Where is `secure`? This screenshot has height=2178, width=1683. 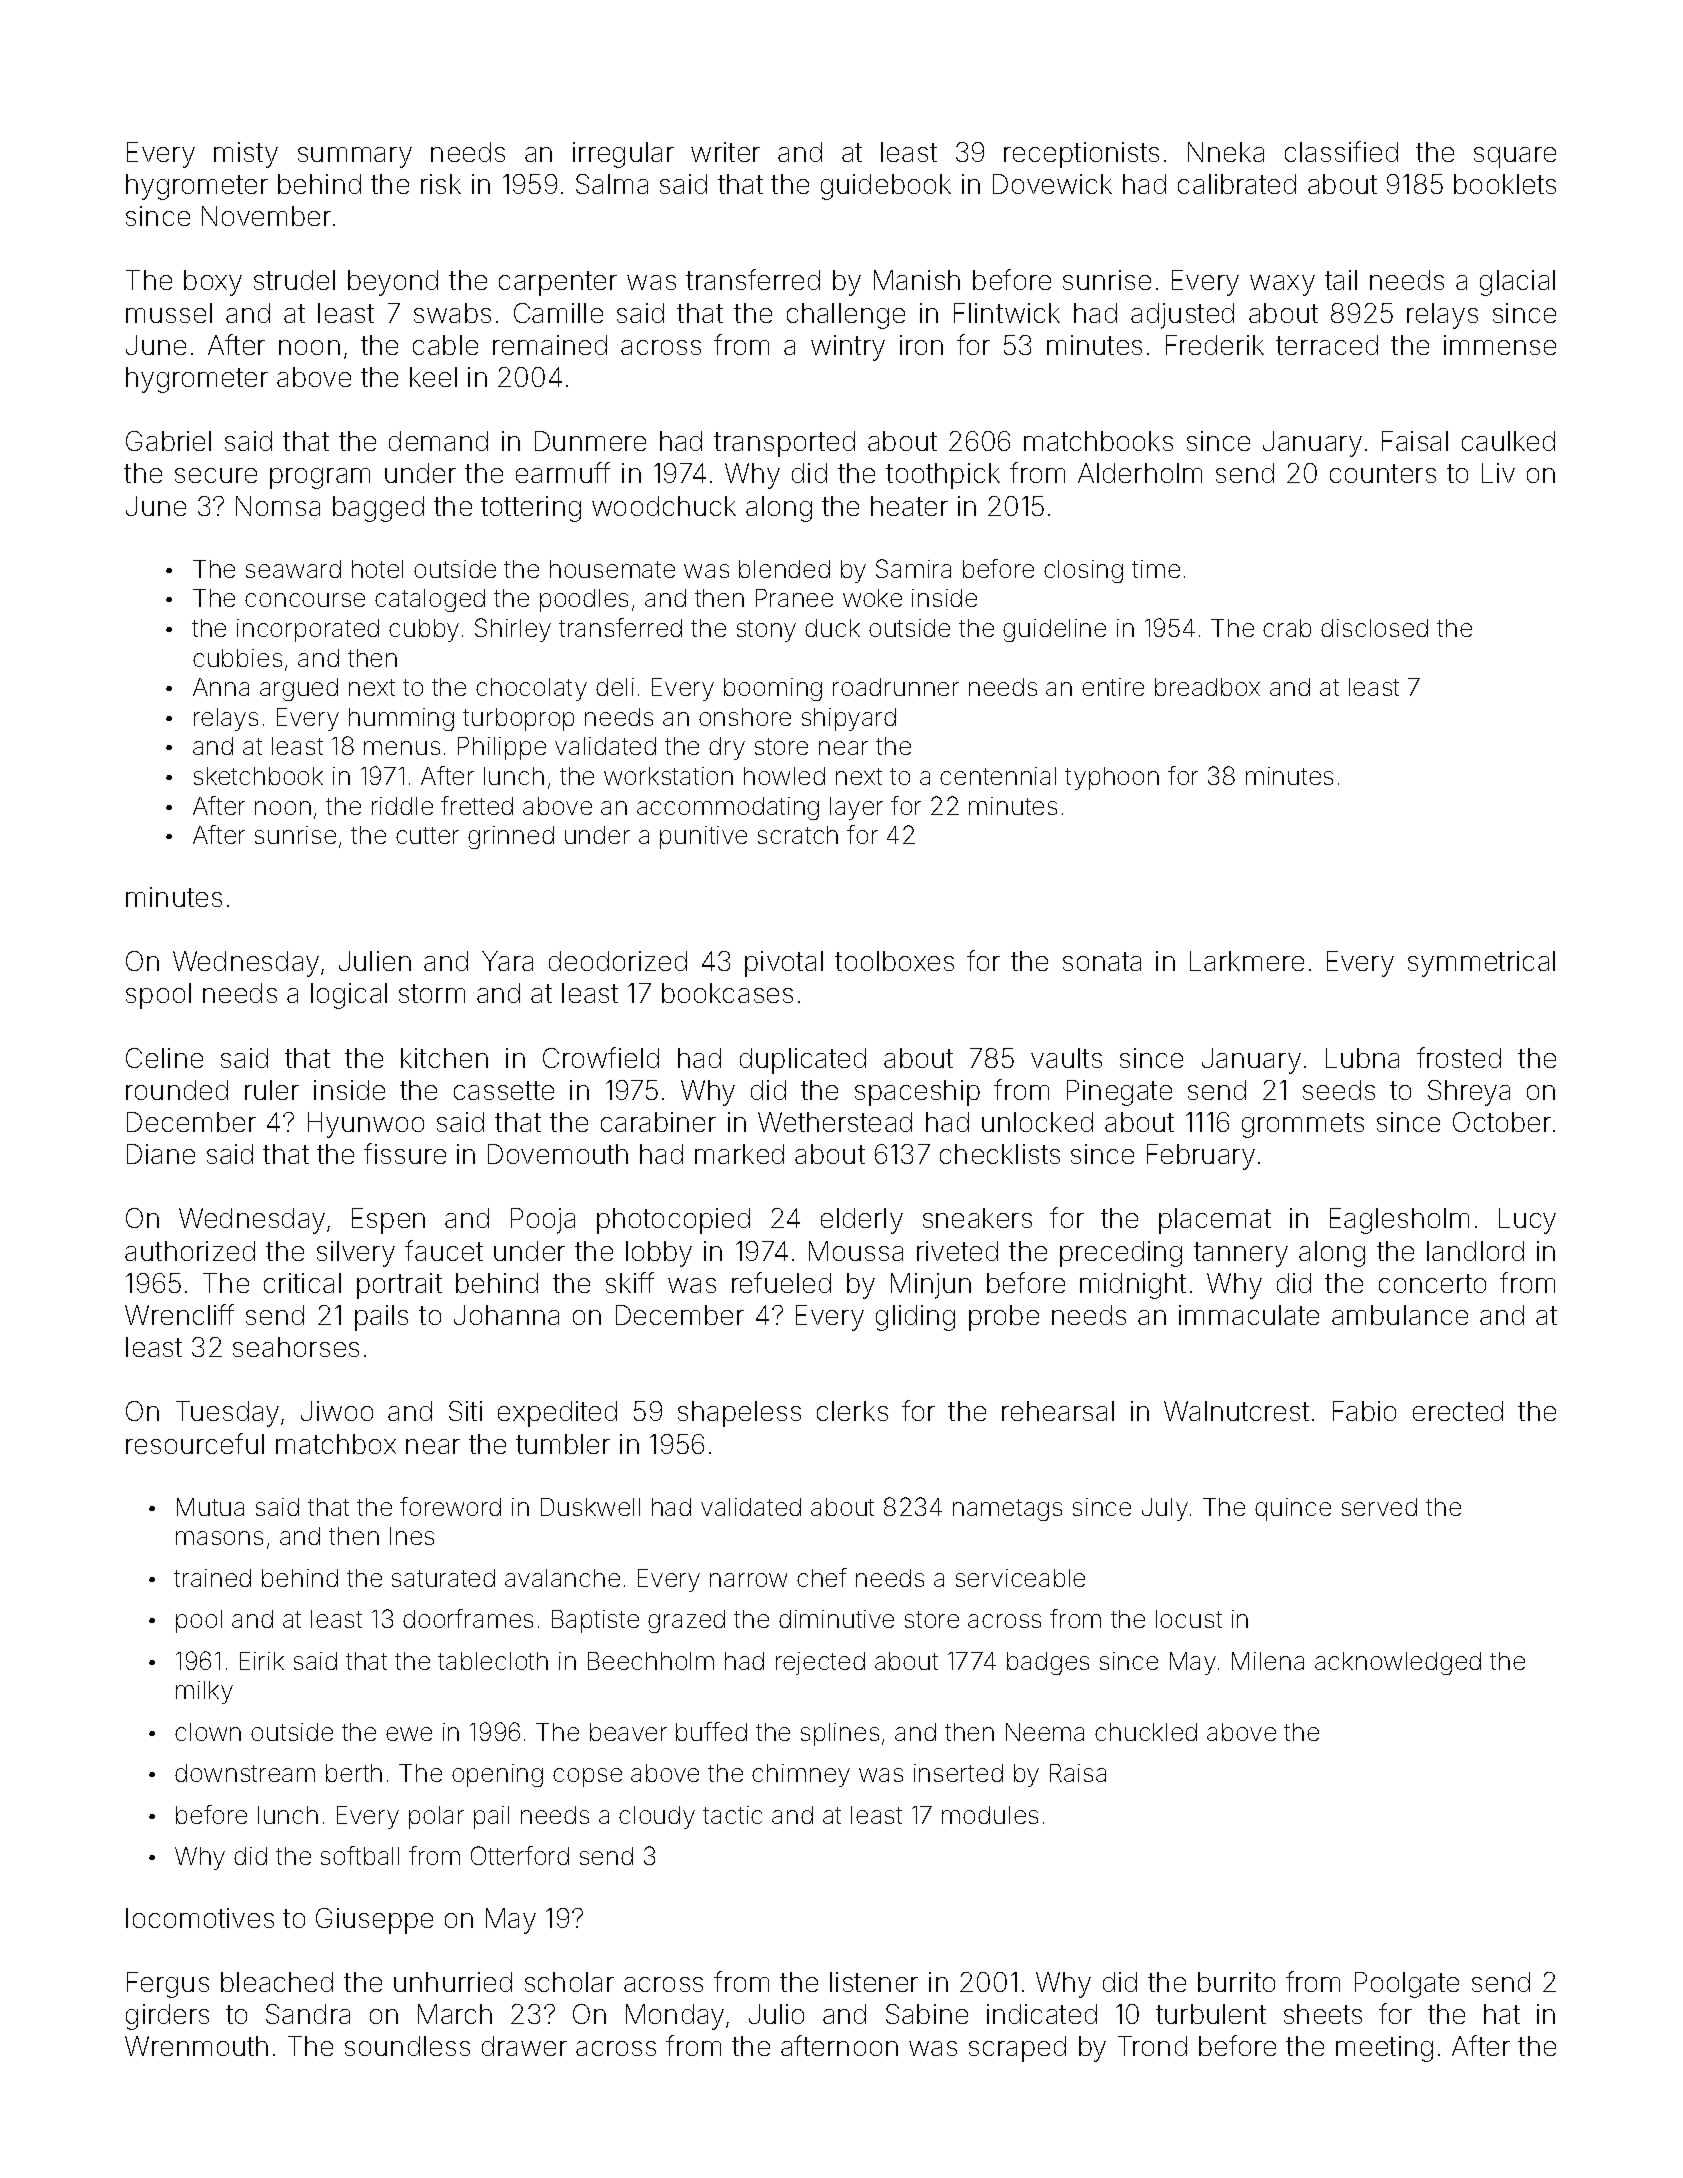
secure is located at coordinates (216, 475).
